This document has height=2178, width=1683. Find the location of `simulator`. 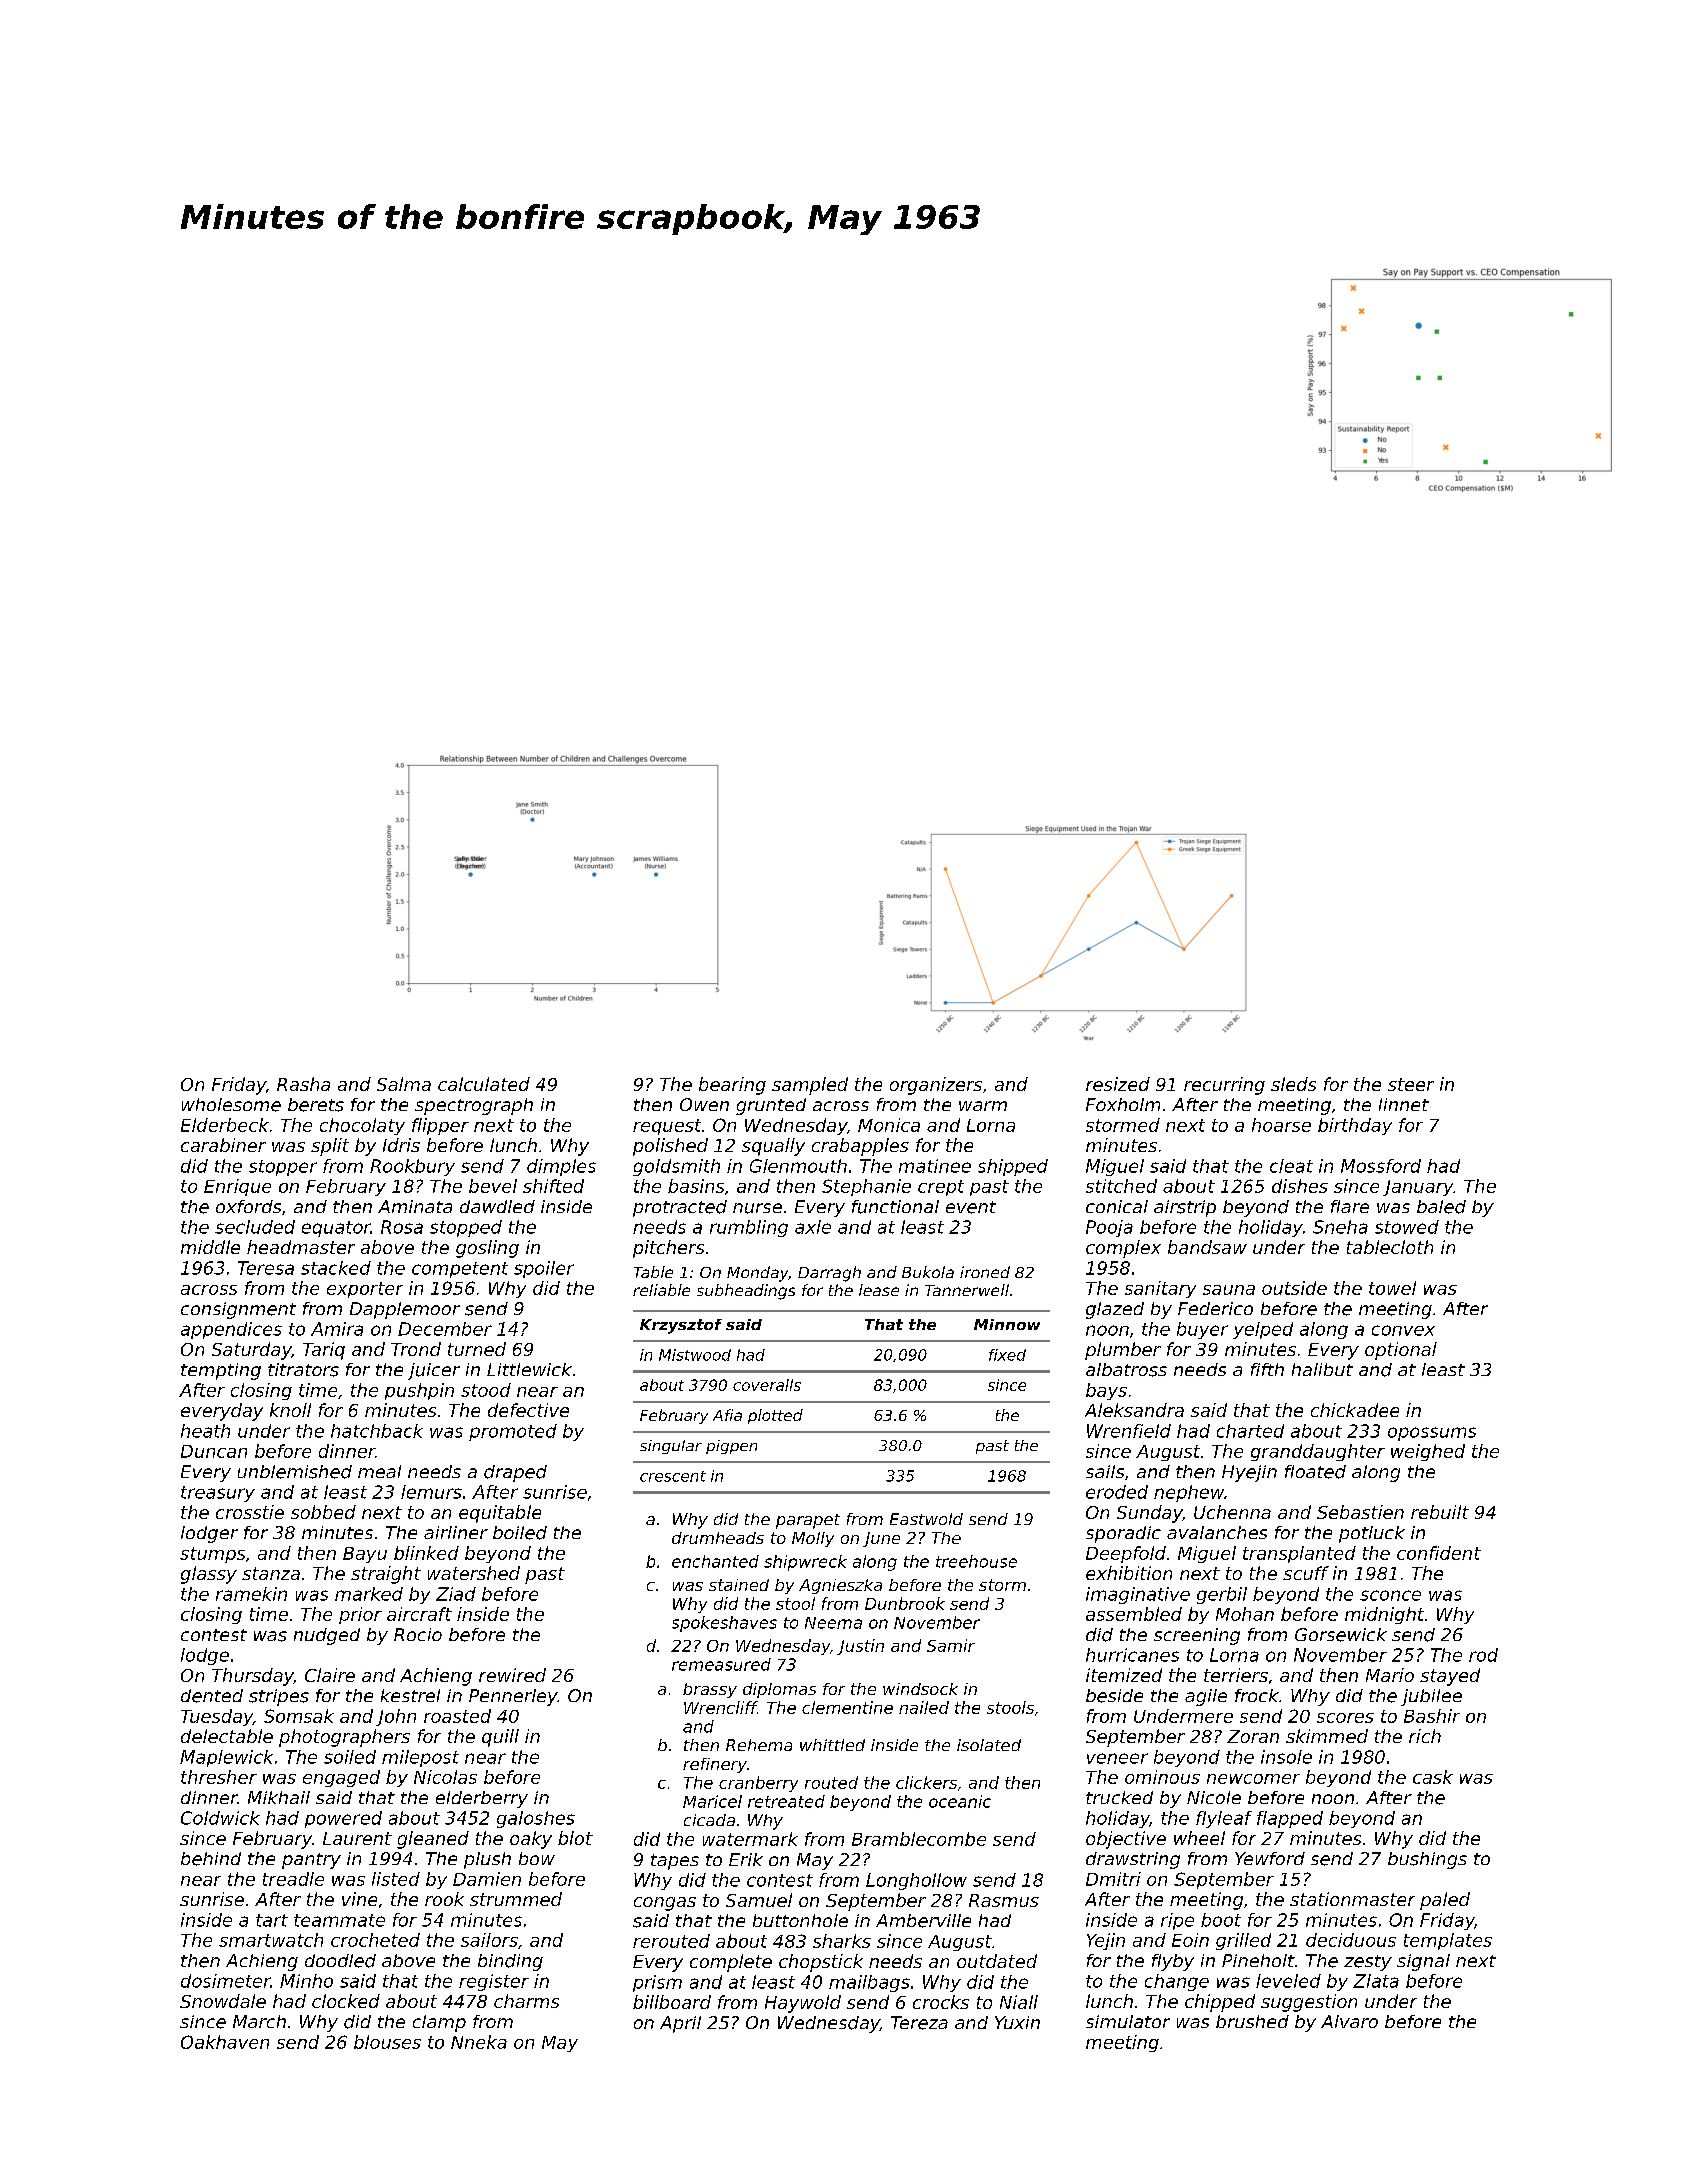

simulator is located at coordinates (1128, 2021).
